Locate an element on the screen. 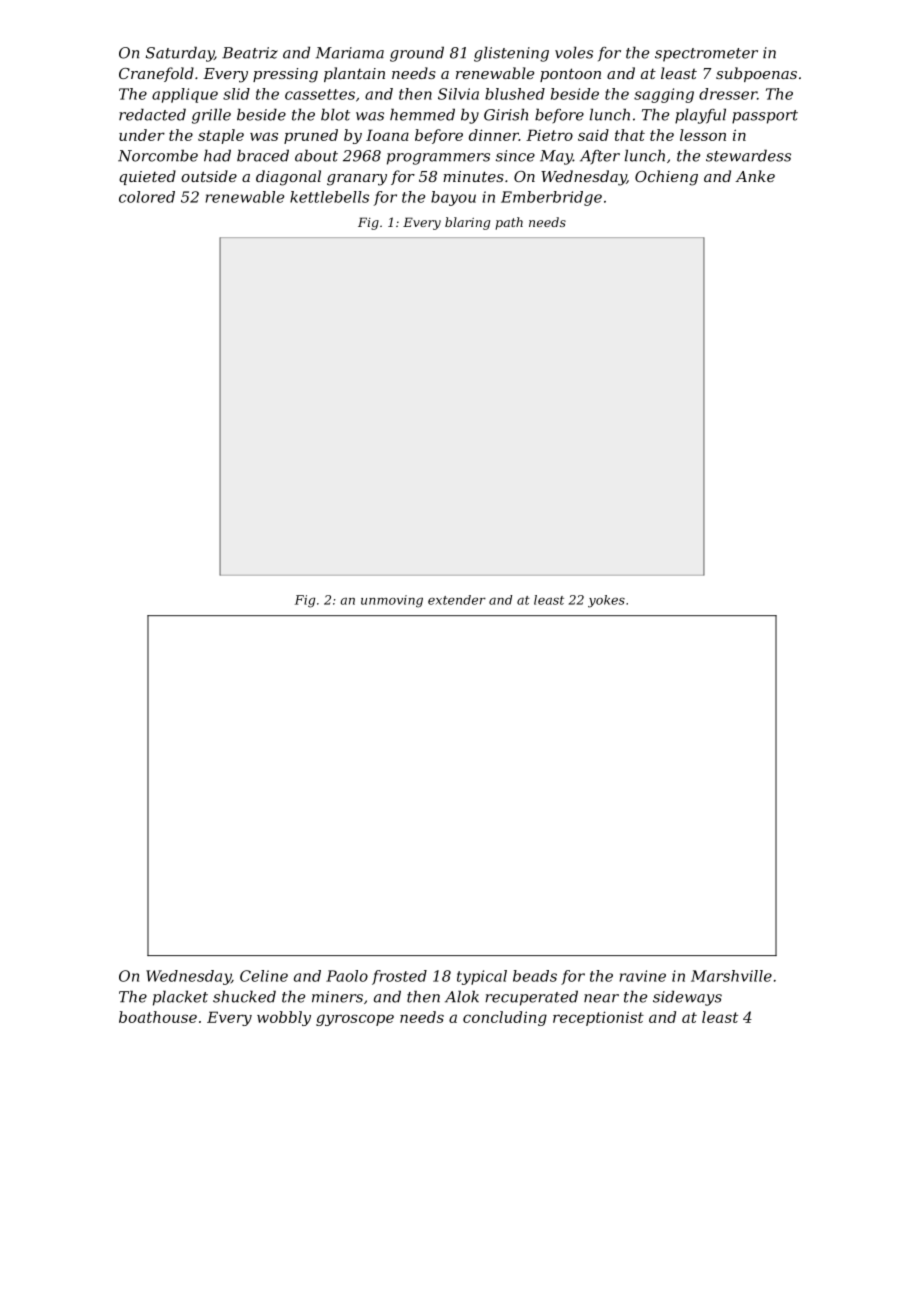 The height and width of the screenshot is (1308, 924). extender is located at coordinates (457, 600).
